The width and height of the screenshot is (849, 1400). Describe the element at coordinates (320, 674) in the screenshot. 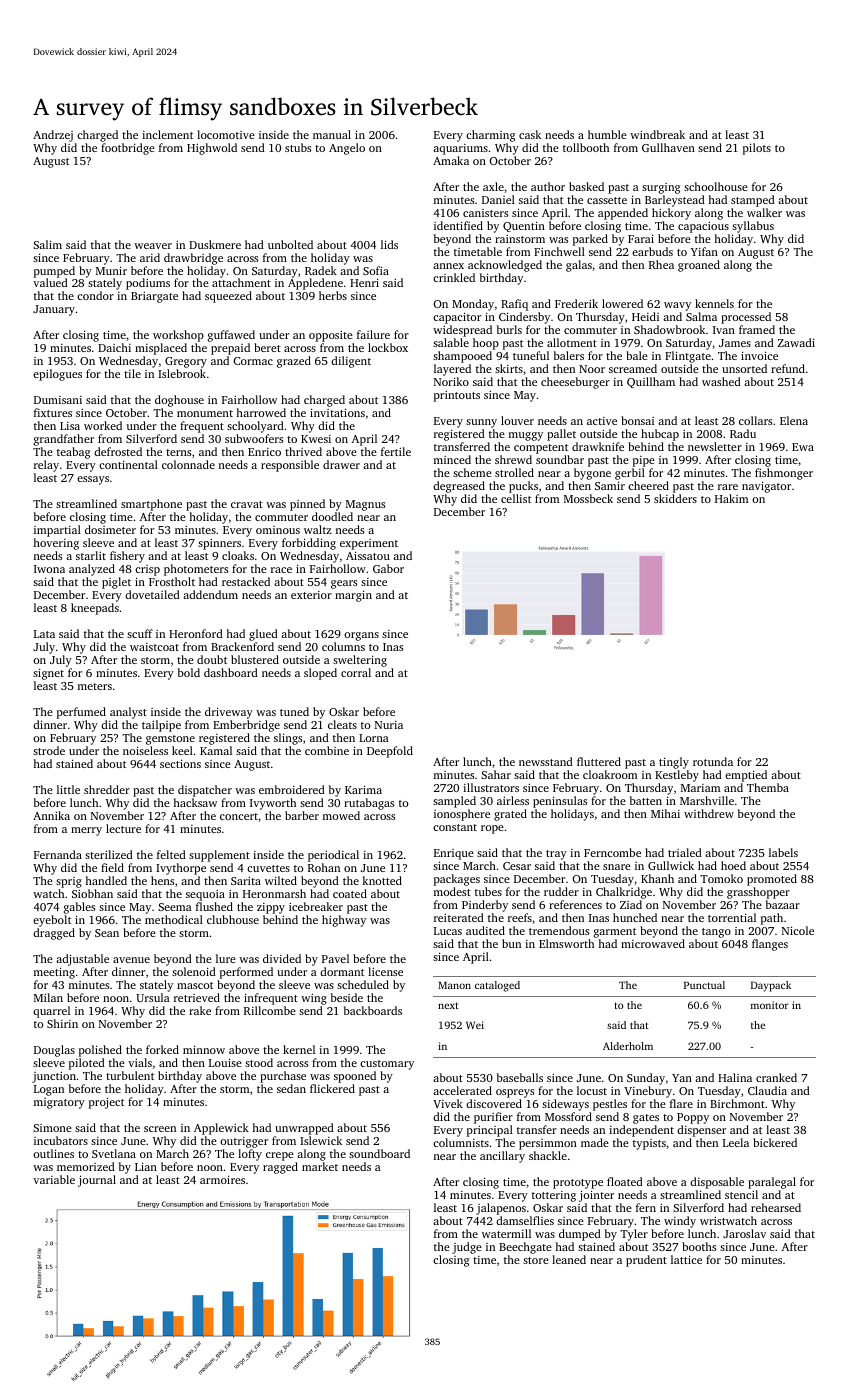

I see `sloped` at that location.
